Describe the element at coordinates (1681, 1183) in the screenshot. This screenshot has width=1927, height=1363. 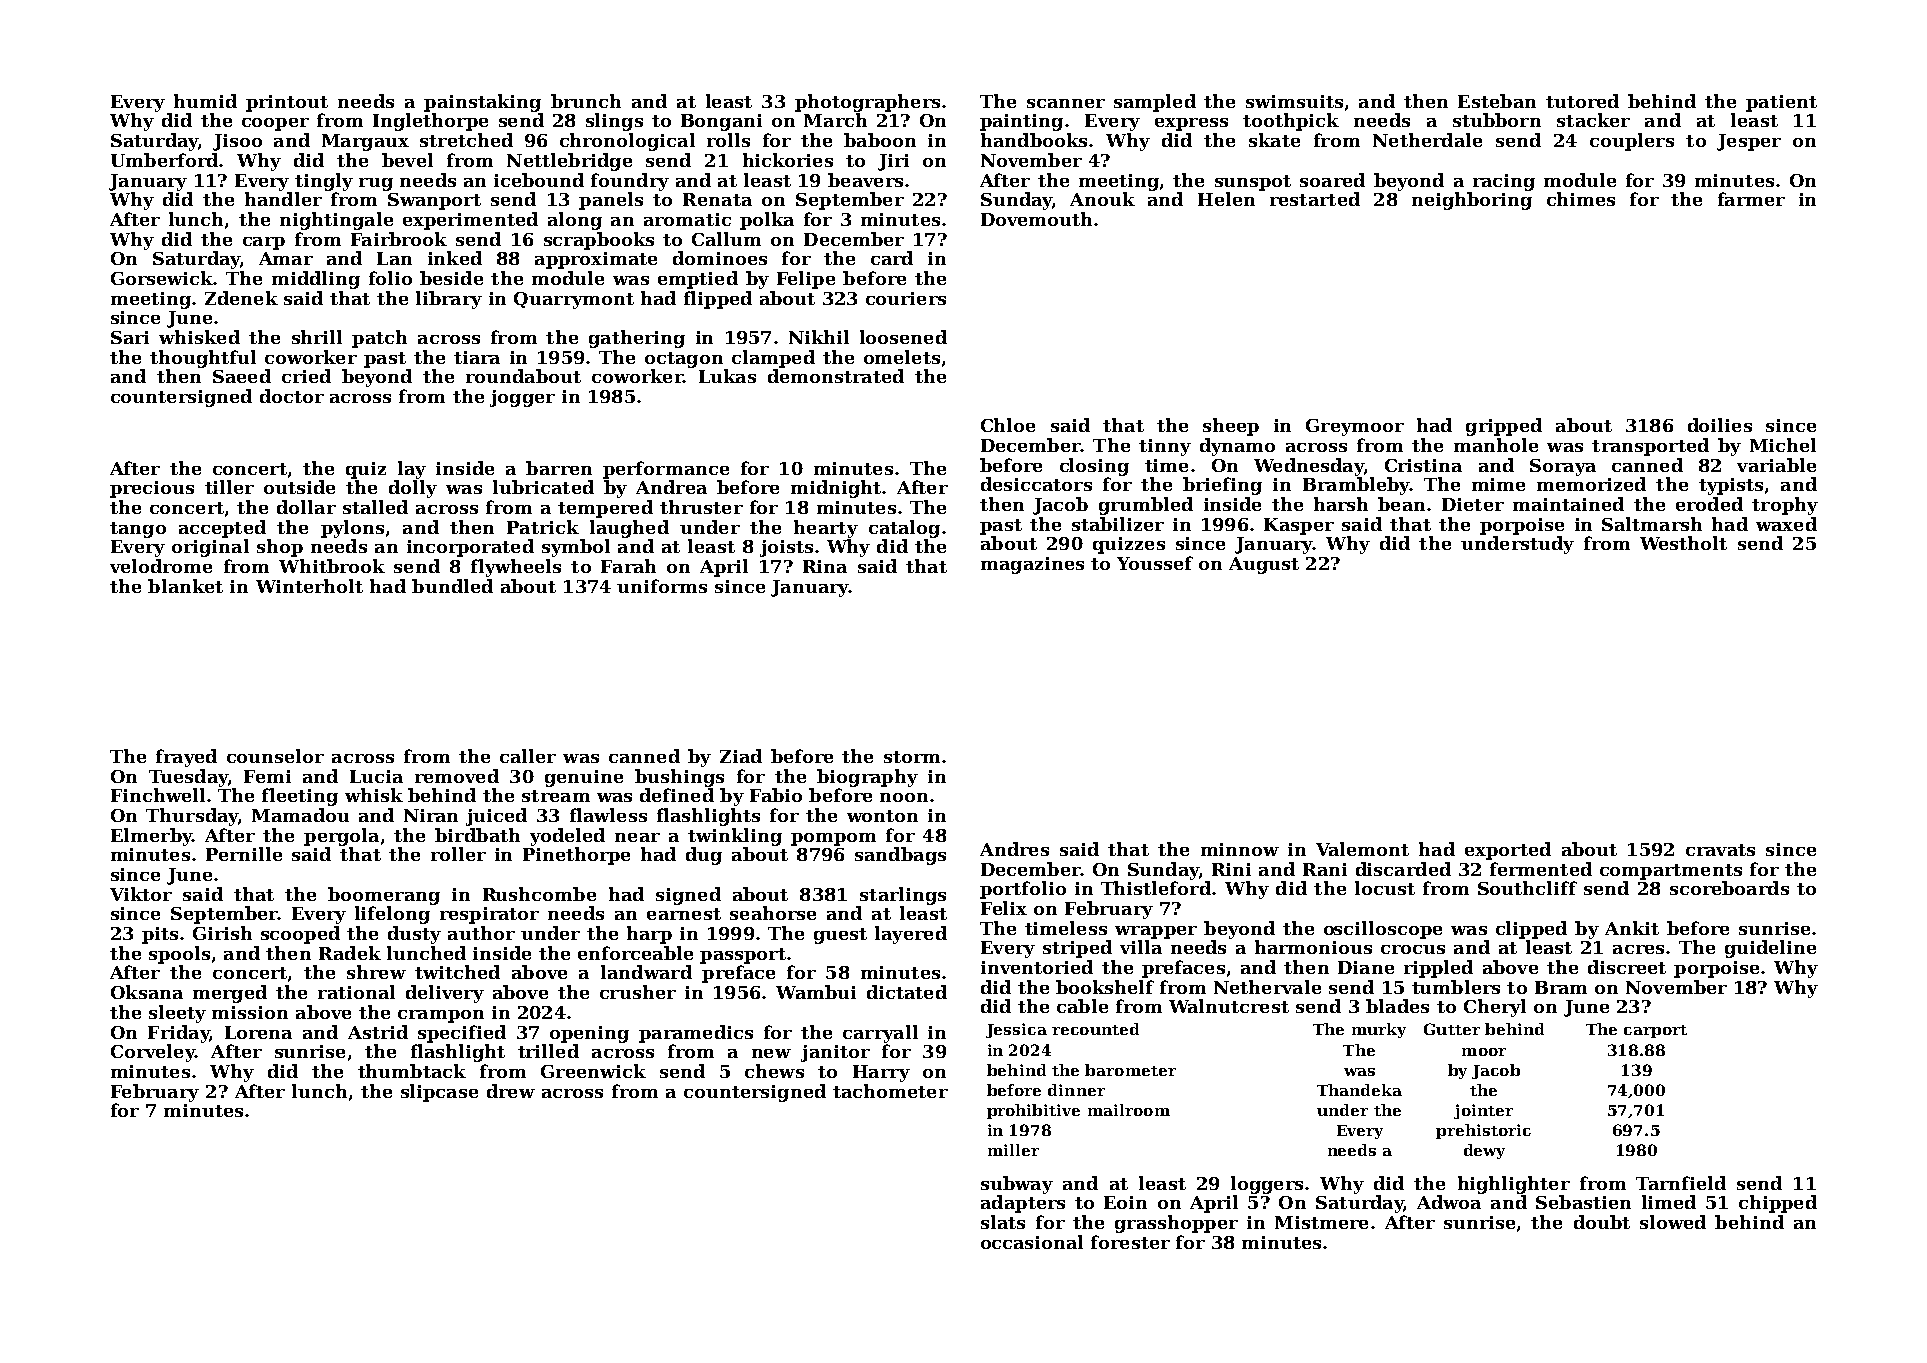
I see `Tarnfield` at that location.
